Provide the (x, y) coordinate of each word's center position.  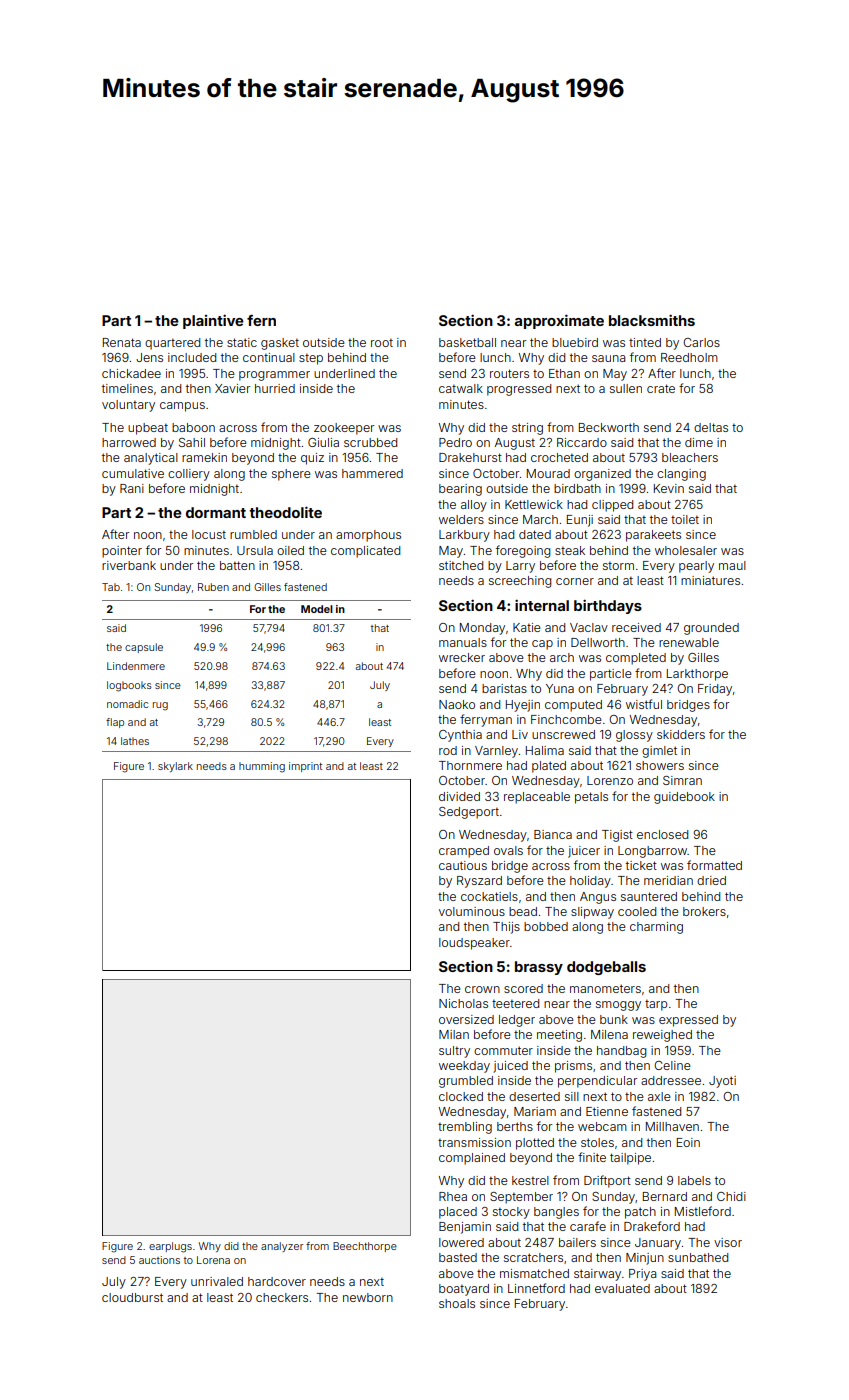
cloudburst (132, 1297)
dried (711, 880)
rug (160, 706)
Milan (454, 1034)
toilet (685, 519)
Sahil (192, 442)
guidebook (684, 798)
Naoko (457, 704)
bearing (460, 490)
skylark (175, 767)
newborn (368, 1297)
